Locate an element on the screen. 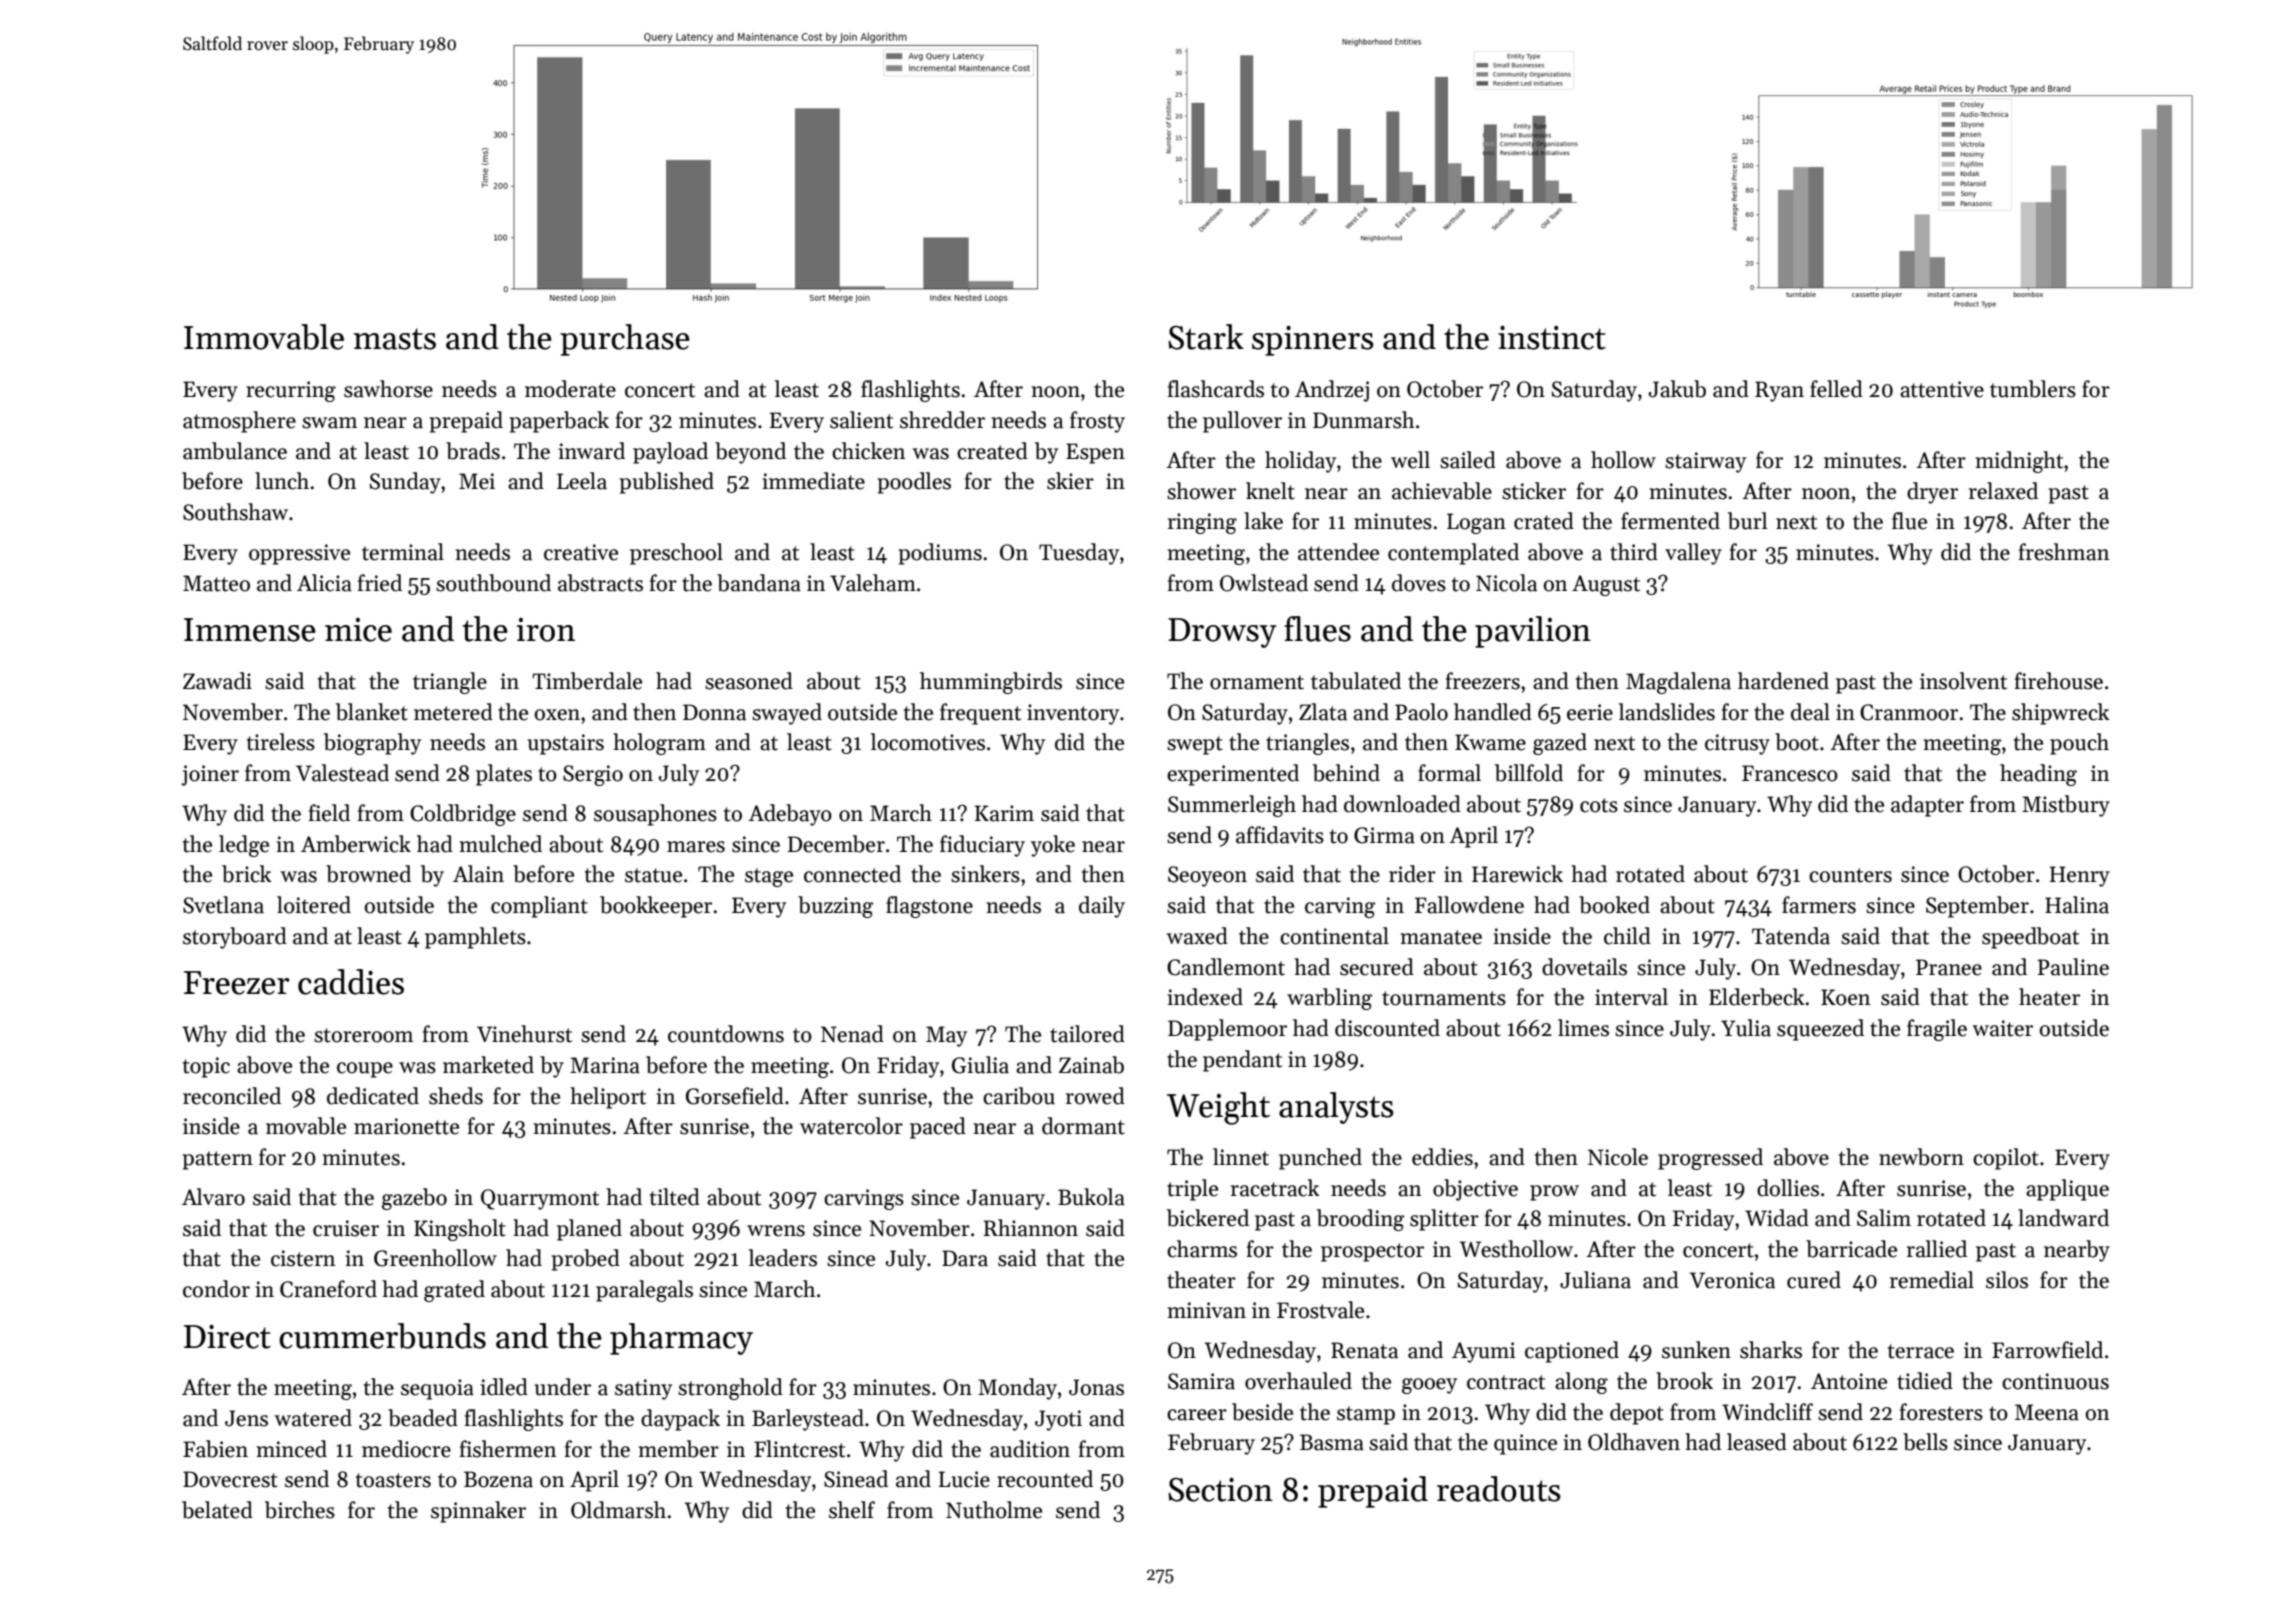 The image size is (2292, 1620). marionette is located at coordinates (406, 1126).
